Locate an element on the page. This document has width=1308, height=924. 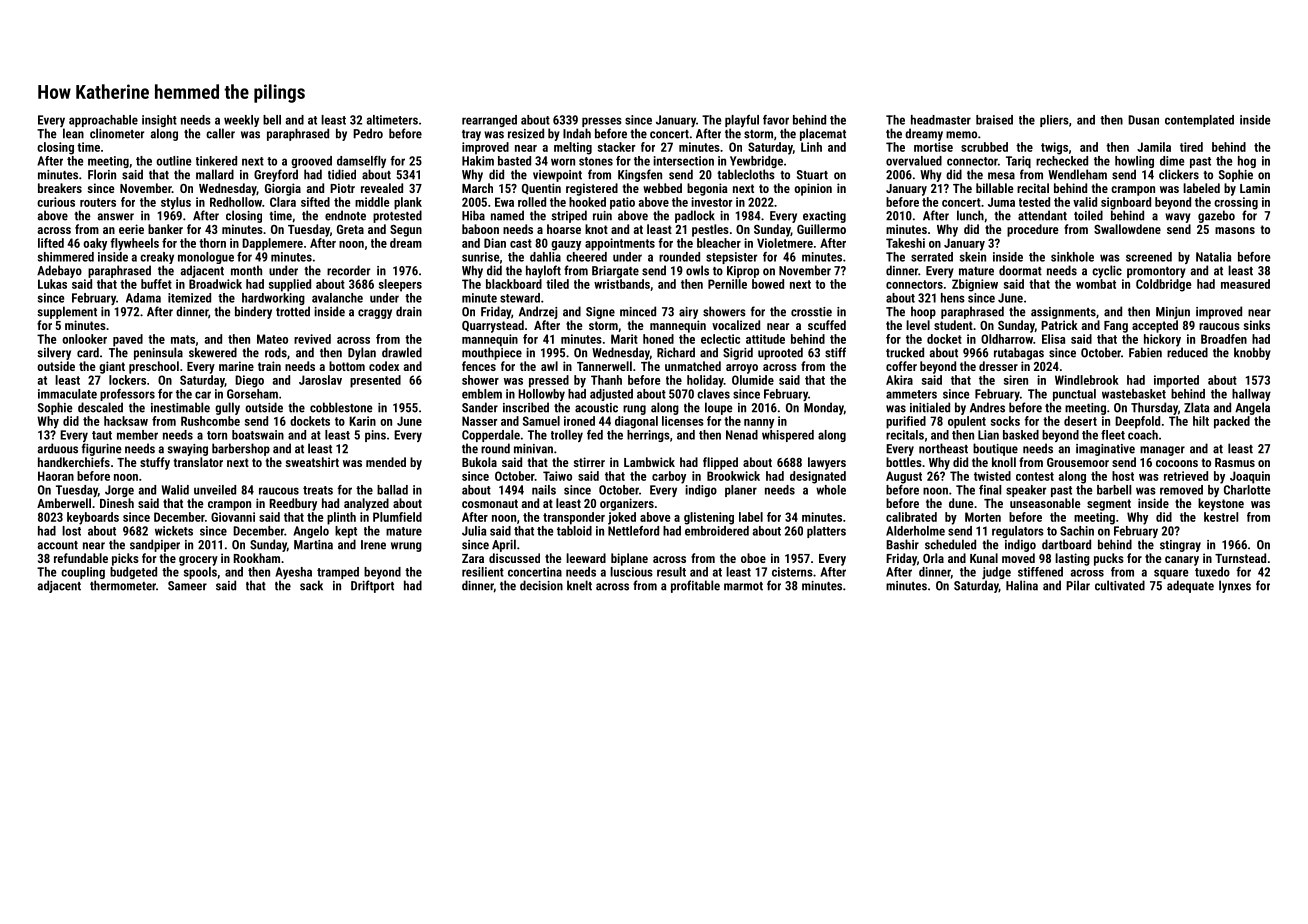
braised is located at coordinates (994, 120).
